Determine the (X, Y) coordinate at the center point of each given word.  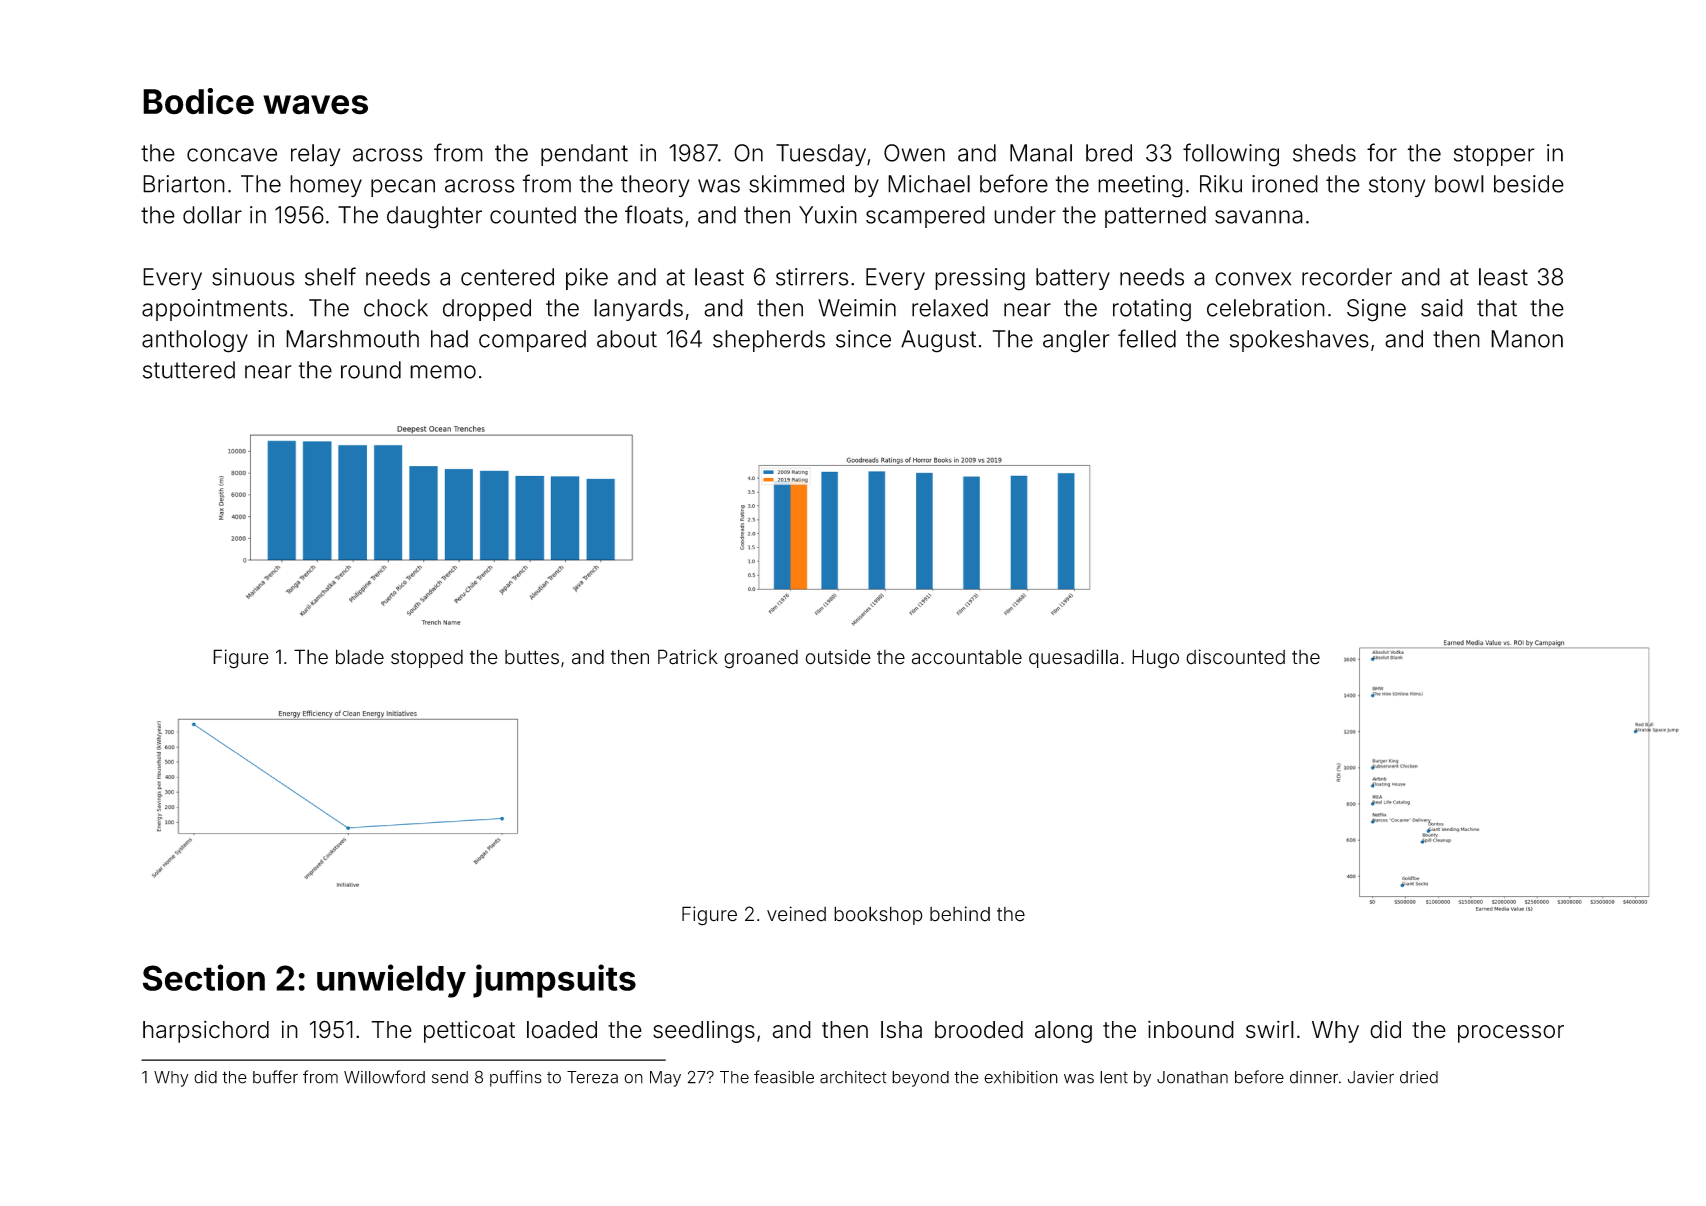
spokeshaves (1299, 341)
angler (1076, 341)
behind (960, 914)
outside (838, 657)
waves (315, 105)
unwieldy (391, 981)
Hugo (1155, 659)
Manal (1041, 153)
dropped (487, 310)
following (1231, 155)
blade (360, 657)
